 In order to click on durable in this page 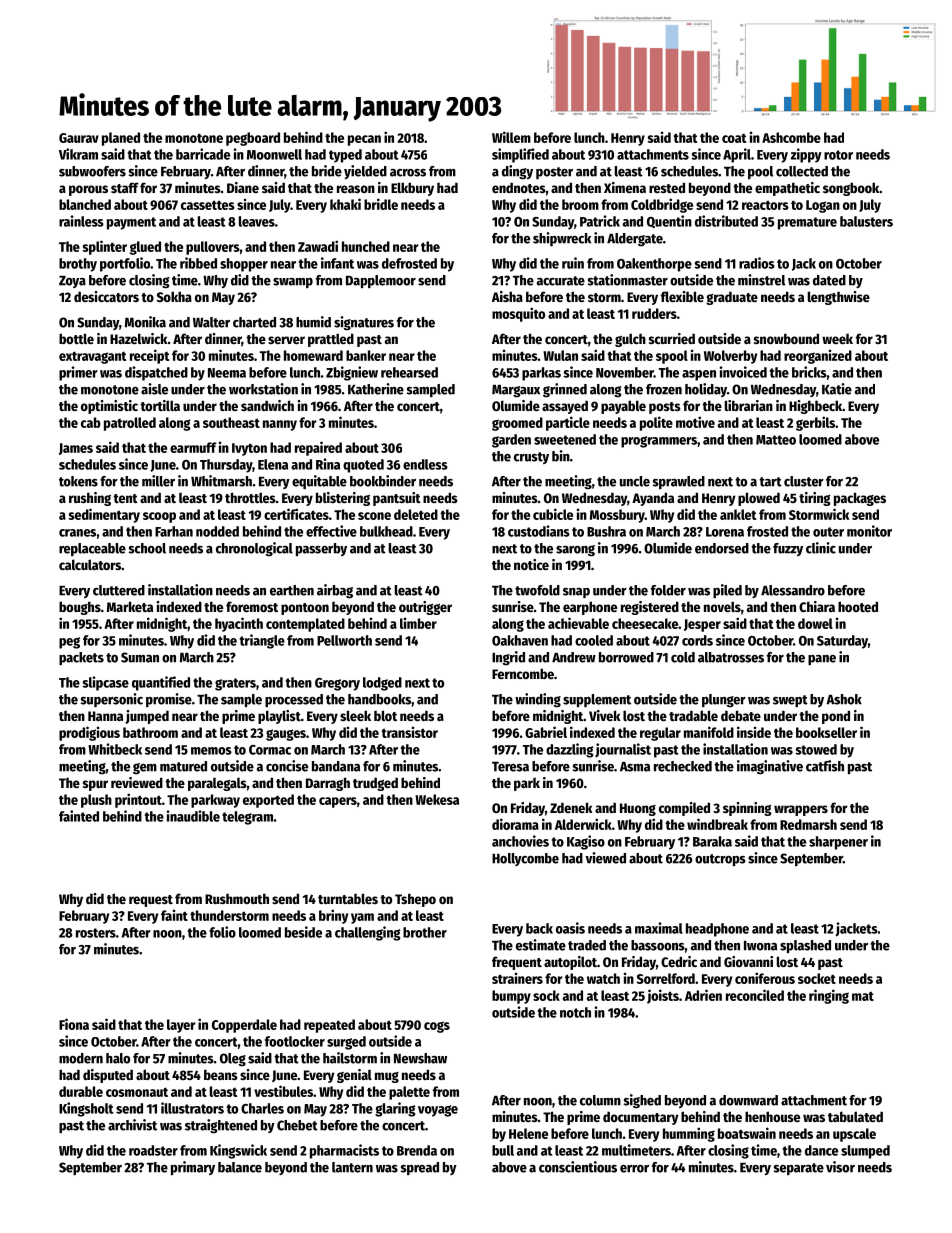, I will do `click(81, 1091)`.
